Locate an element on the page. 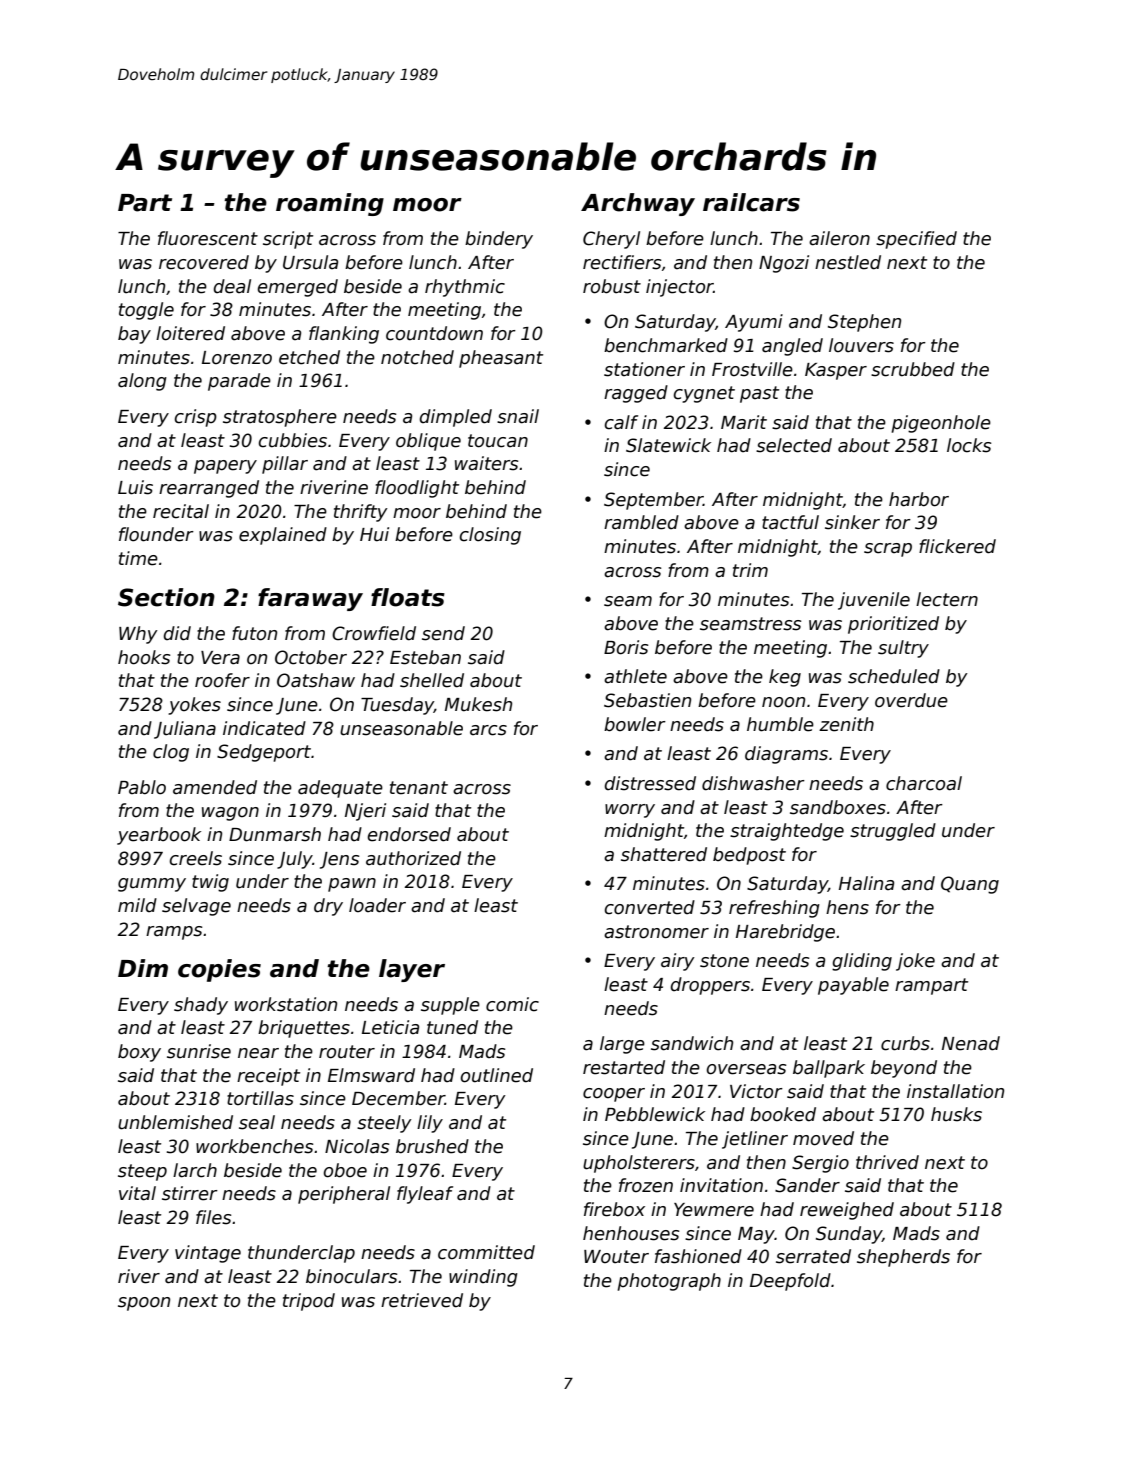 The image size is (1126, 1457). railcars is located at coordinates (751, 202).
